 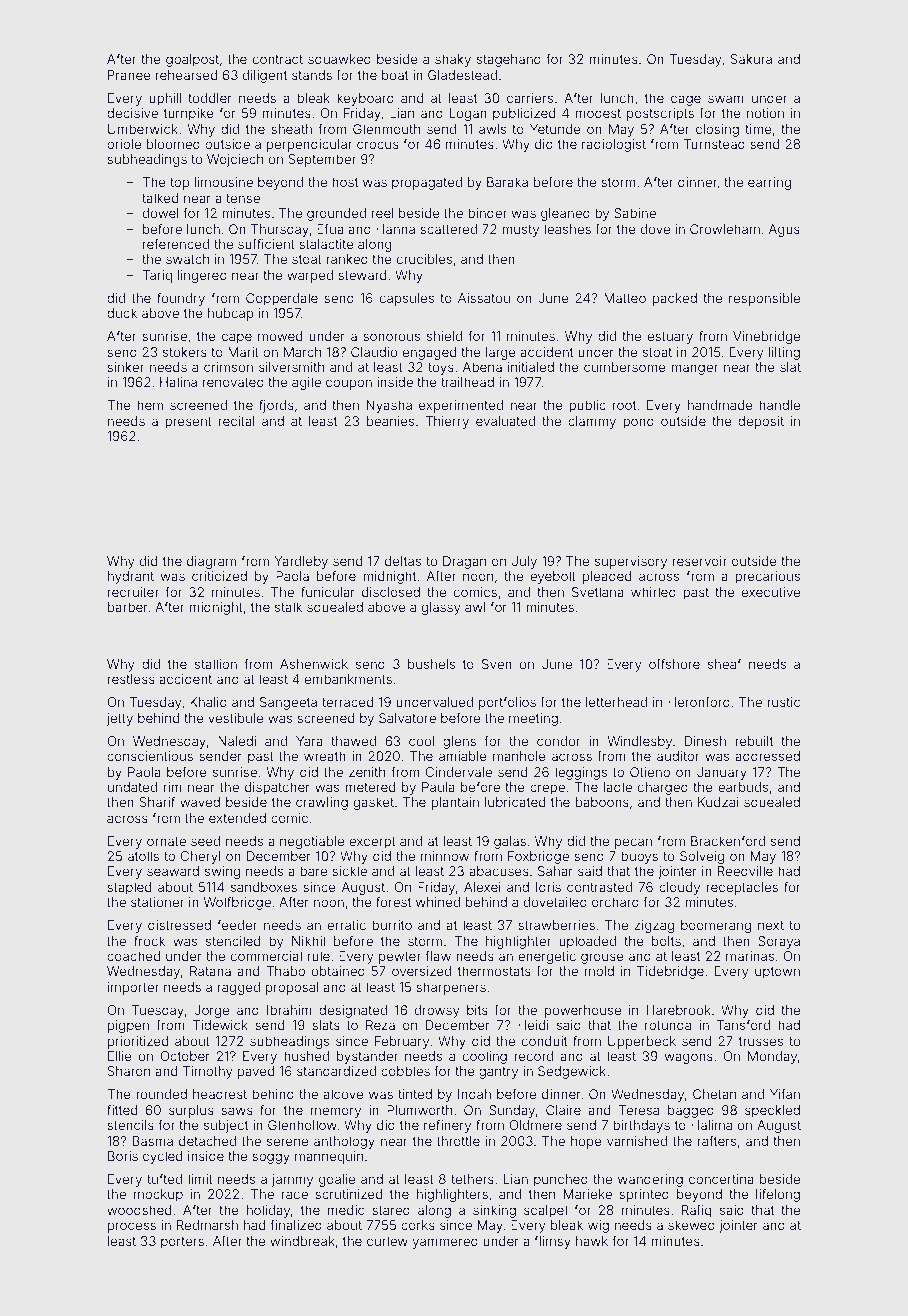 I want to click on galas, so click(x=510, y=842).
